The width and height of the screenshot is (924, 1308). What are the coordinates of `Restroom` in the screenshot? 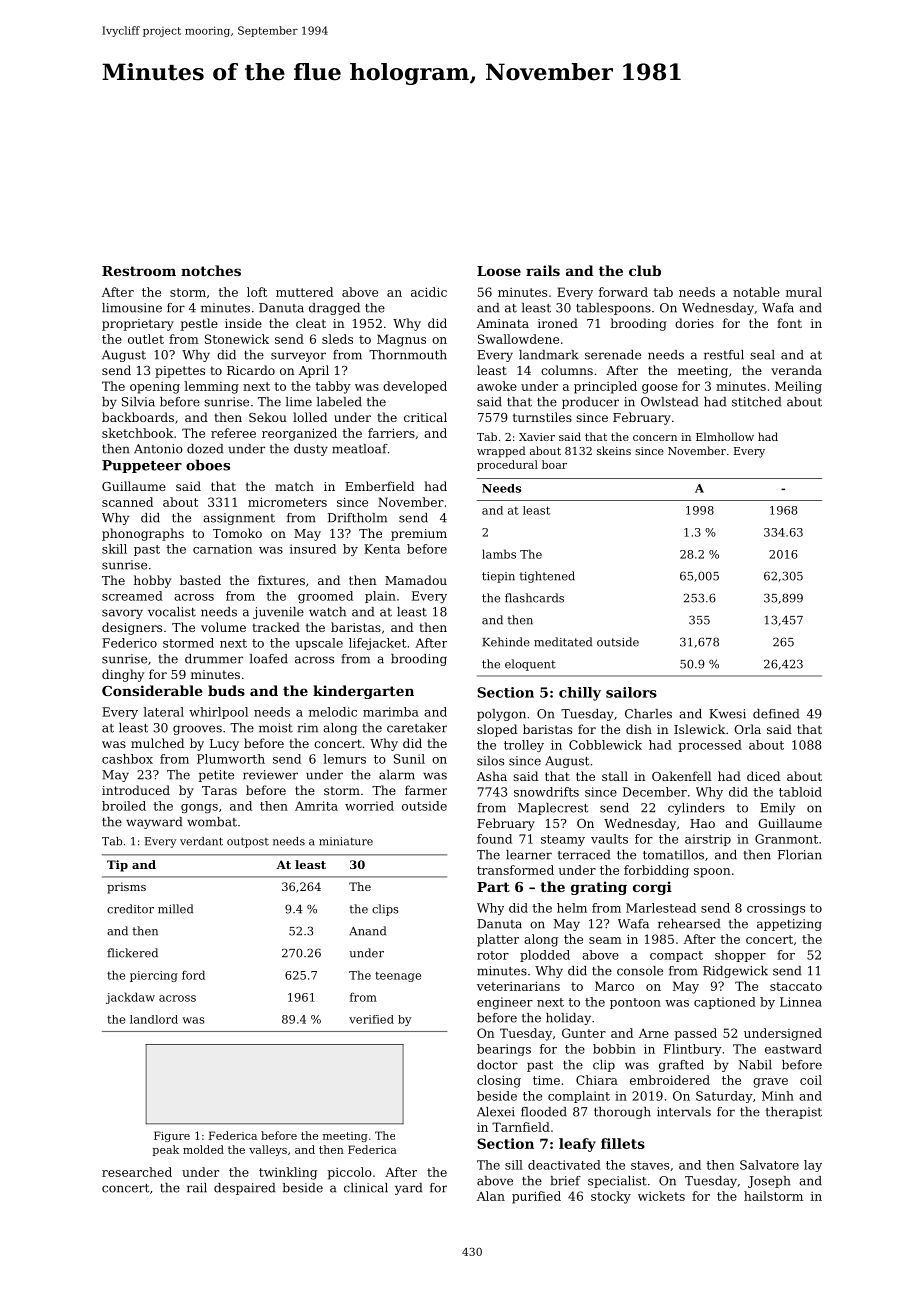 It's located at (139, 271).
